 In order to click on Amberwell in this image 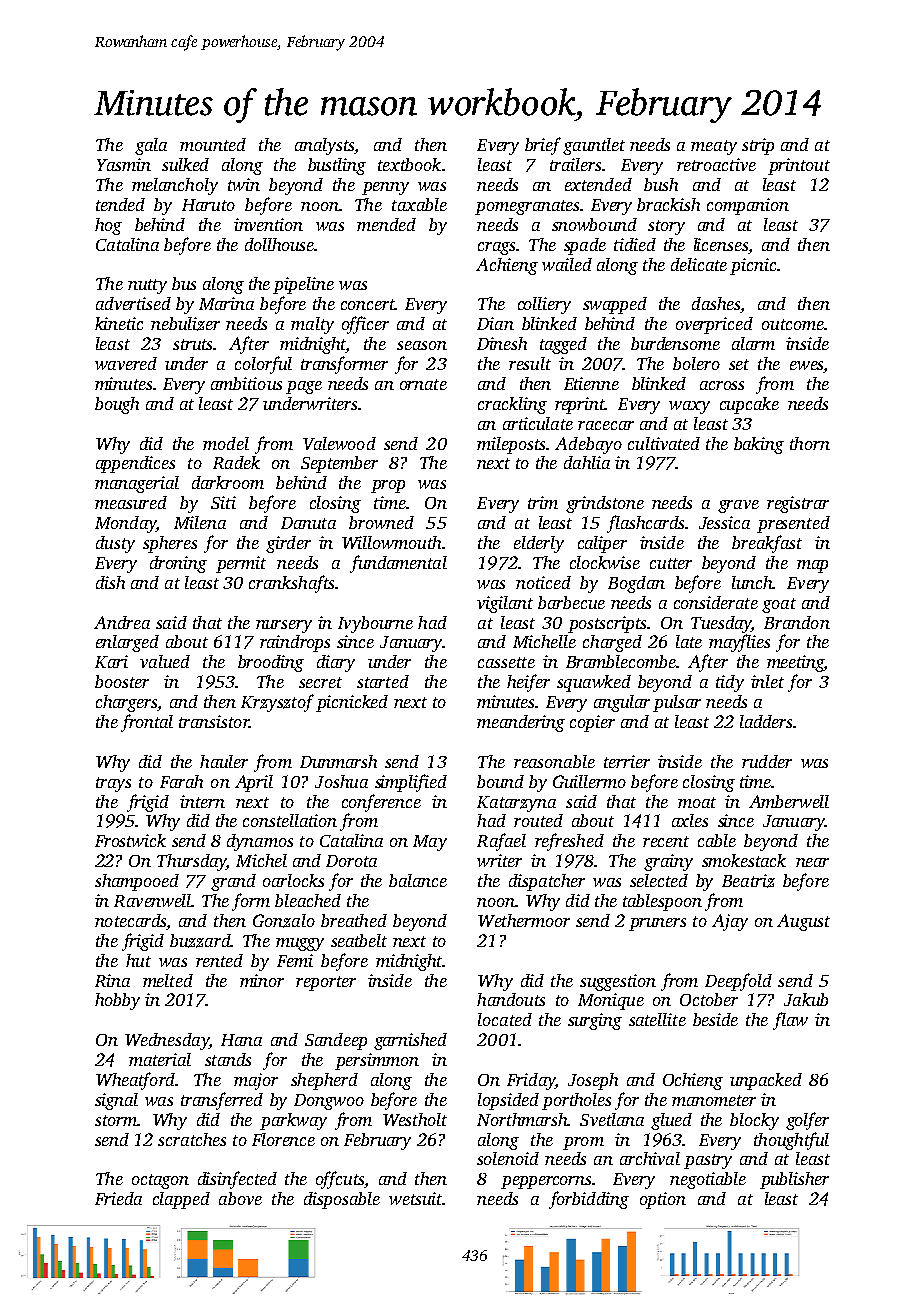, I will do `click(789, 801)`.
